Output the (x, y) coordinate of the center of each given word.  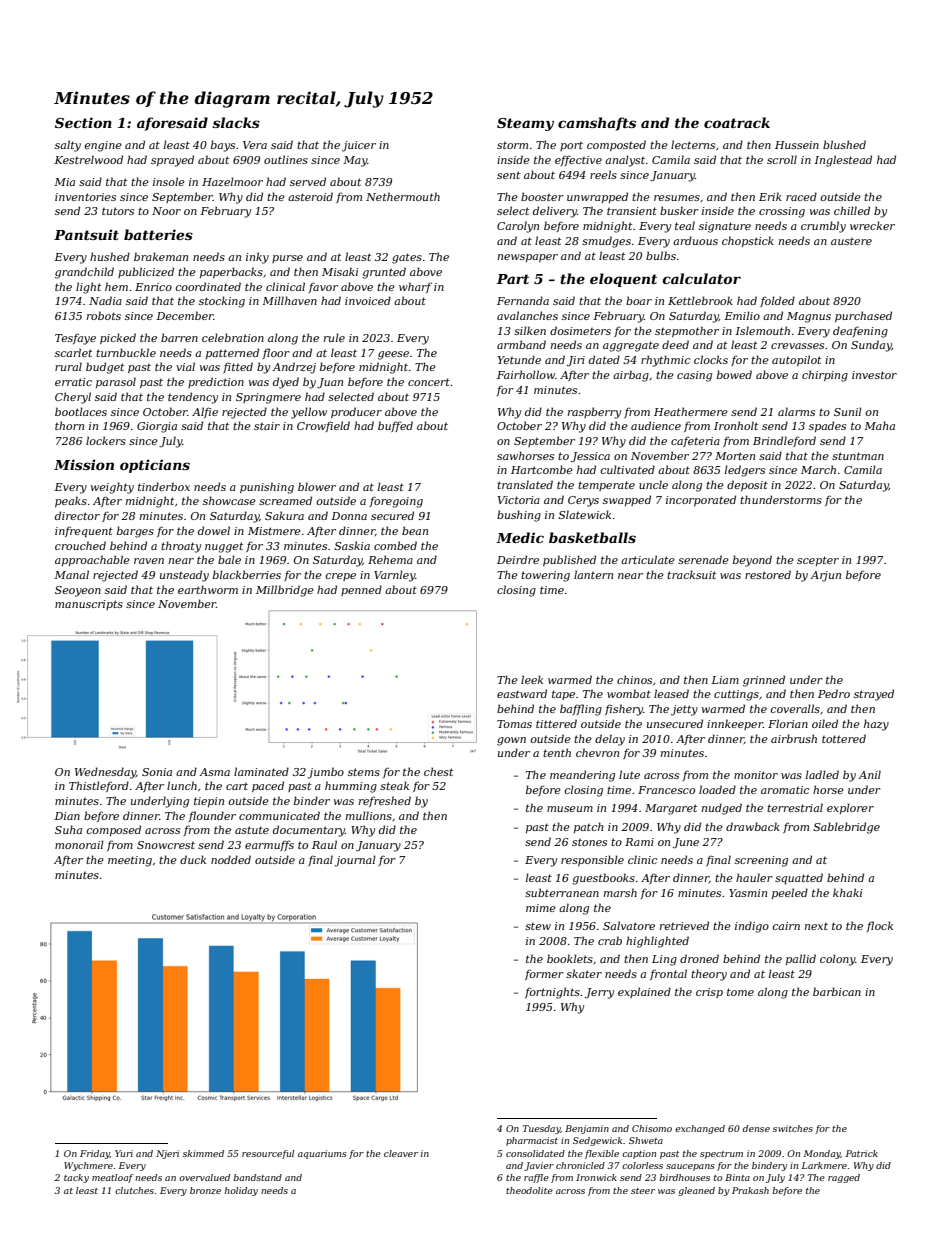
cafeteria (695, 442)
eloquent (623, 280)
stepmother (687, 331)
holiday (241, 1191)
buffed (395, 426)
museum (570, 809)
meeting (130, 861)
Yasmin (748, 893)
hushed (110, 256)
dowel (214, 530)
